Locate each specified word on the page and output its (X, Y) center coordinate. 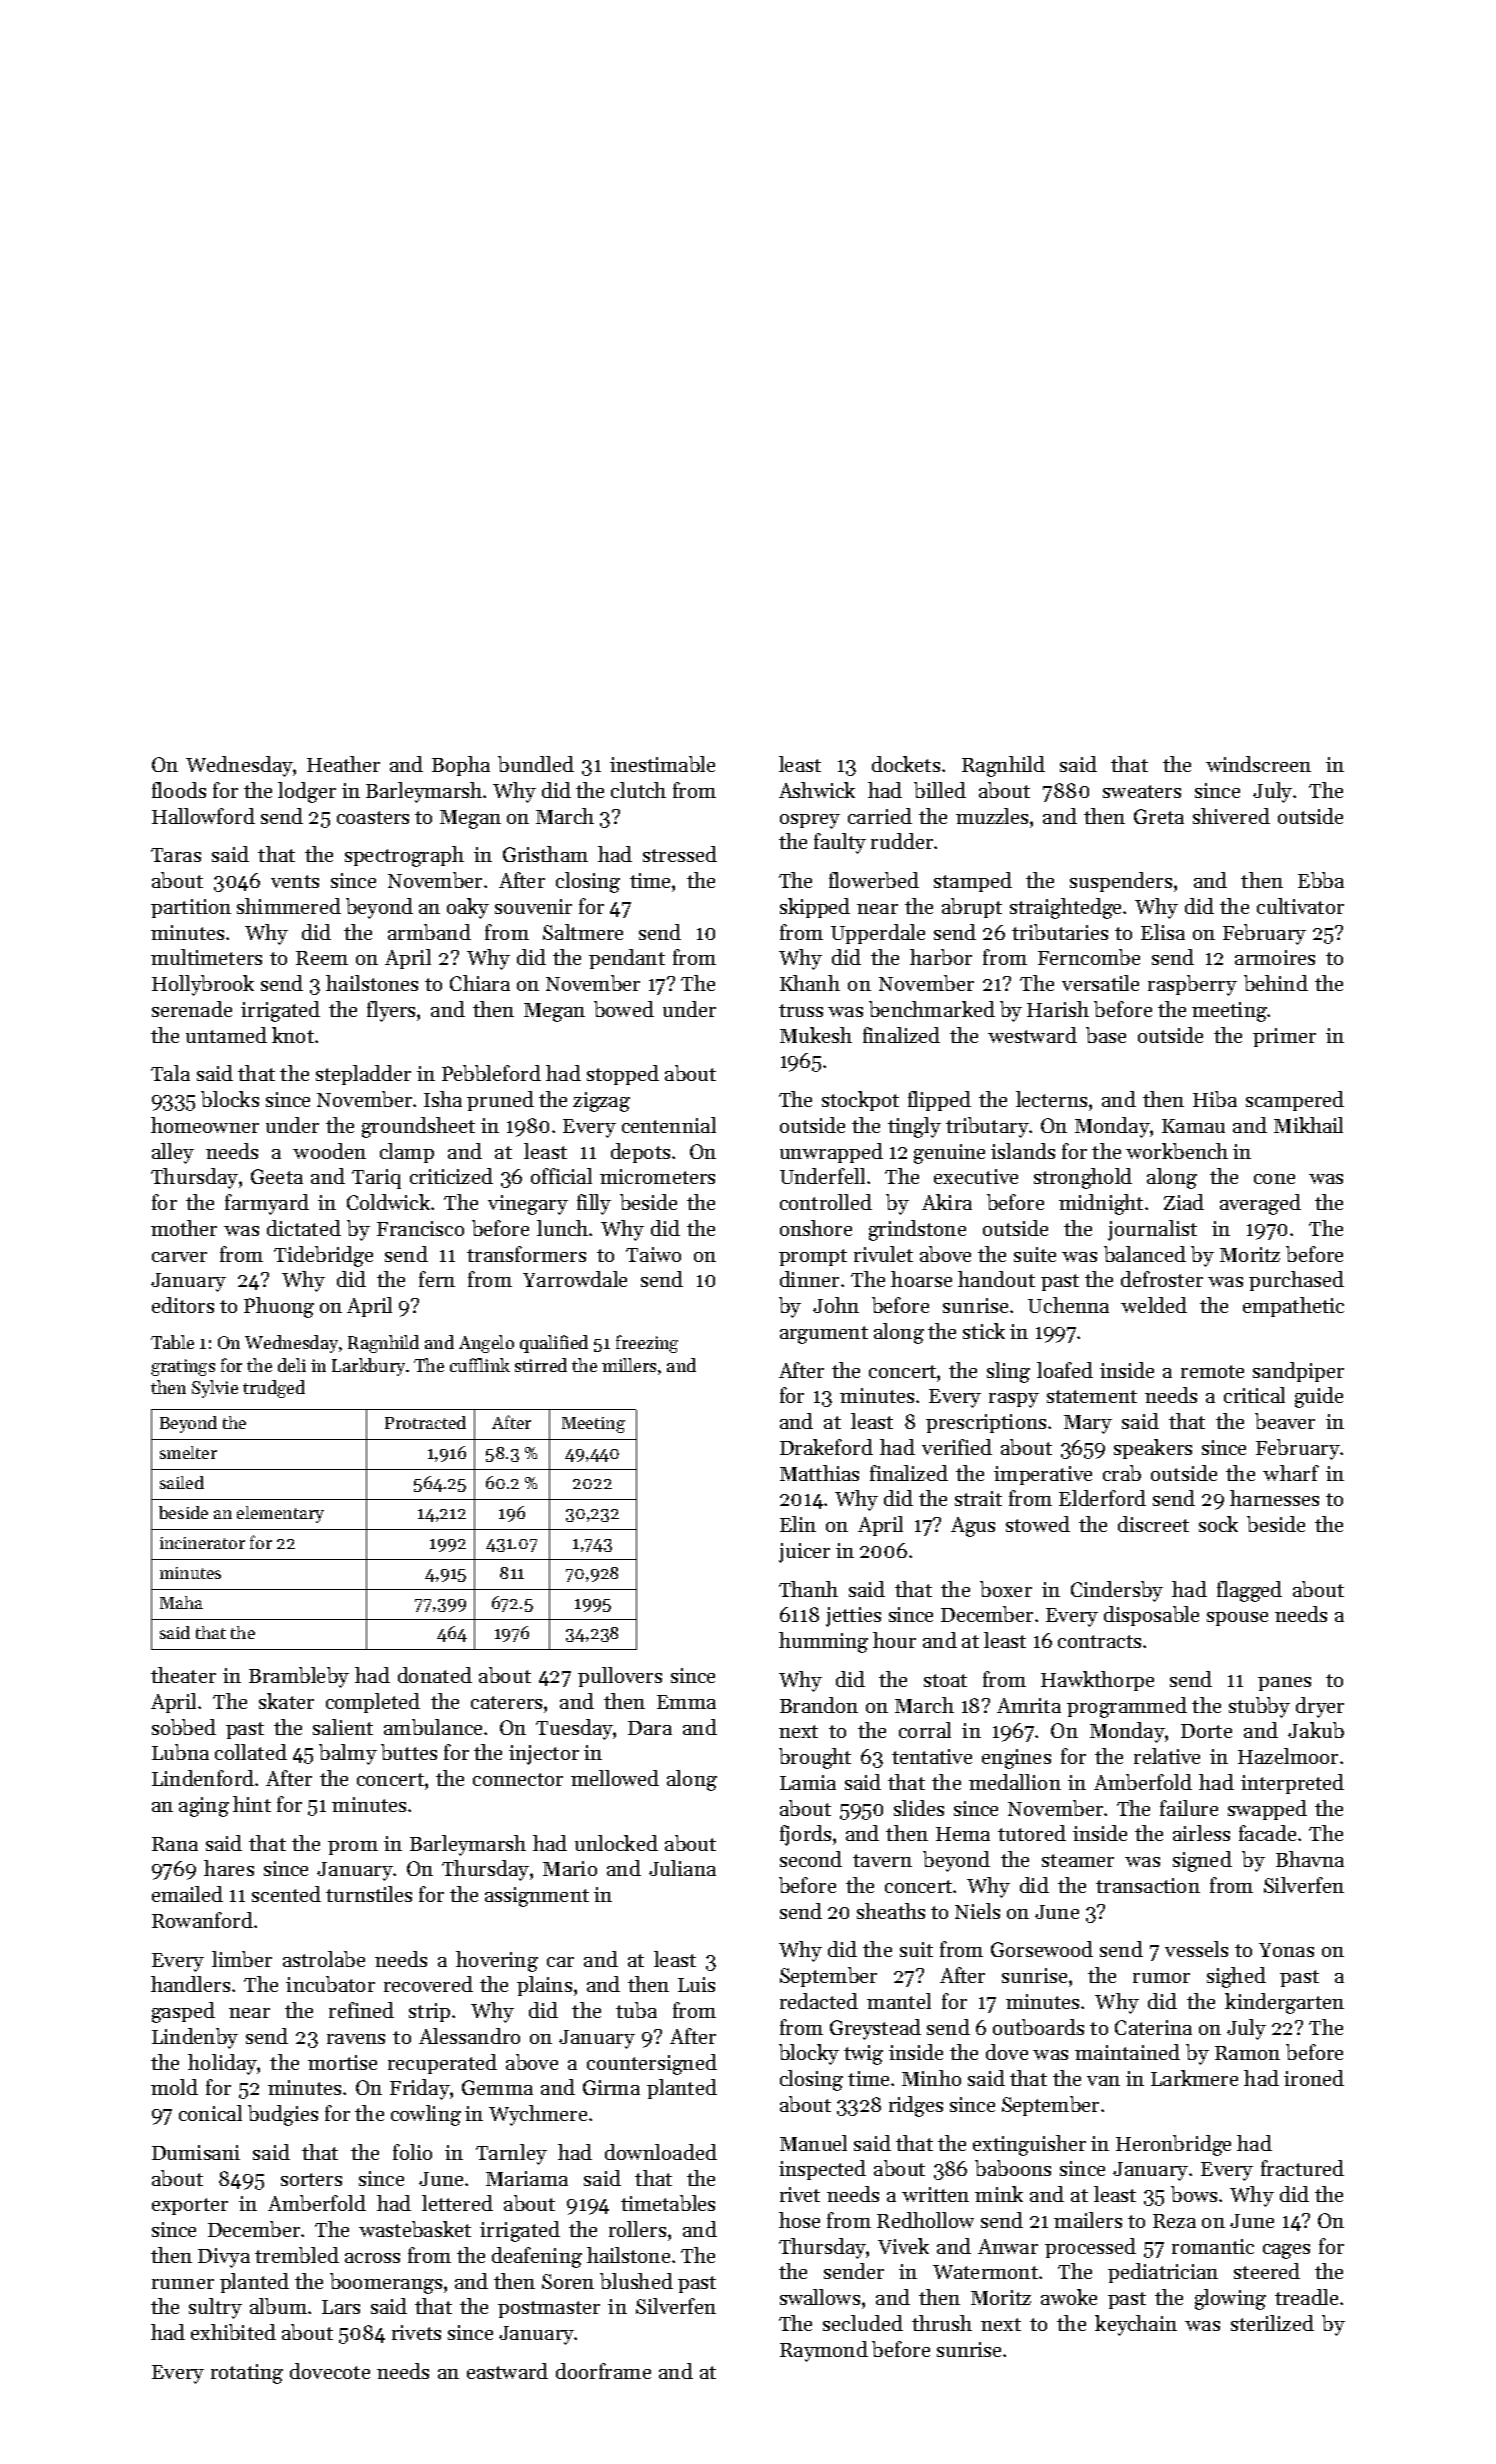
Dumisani (196, 2152)
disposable (1151, 1616)
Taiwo (653, 1254)
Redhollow (925, 2220)
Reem (322, 958)
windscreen (1258, 764)
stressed (680, 854)
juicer (804, 1553)
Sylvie (215, 1389)
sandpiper (1298, 1372)
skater (286, 1701)
